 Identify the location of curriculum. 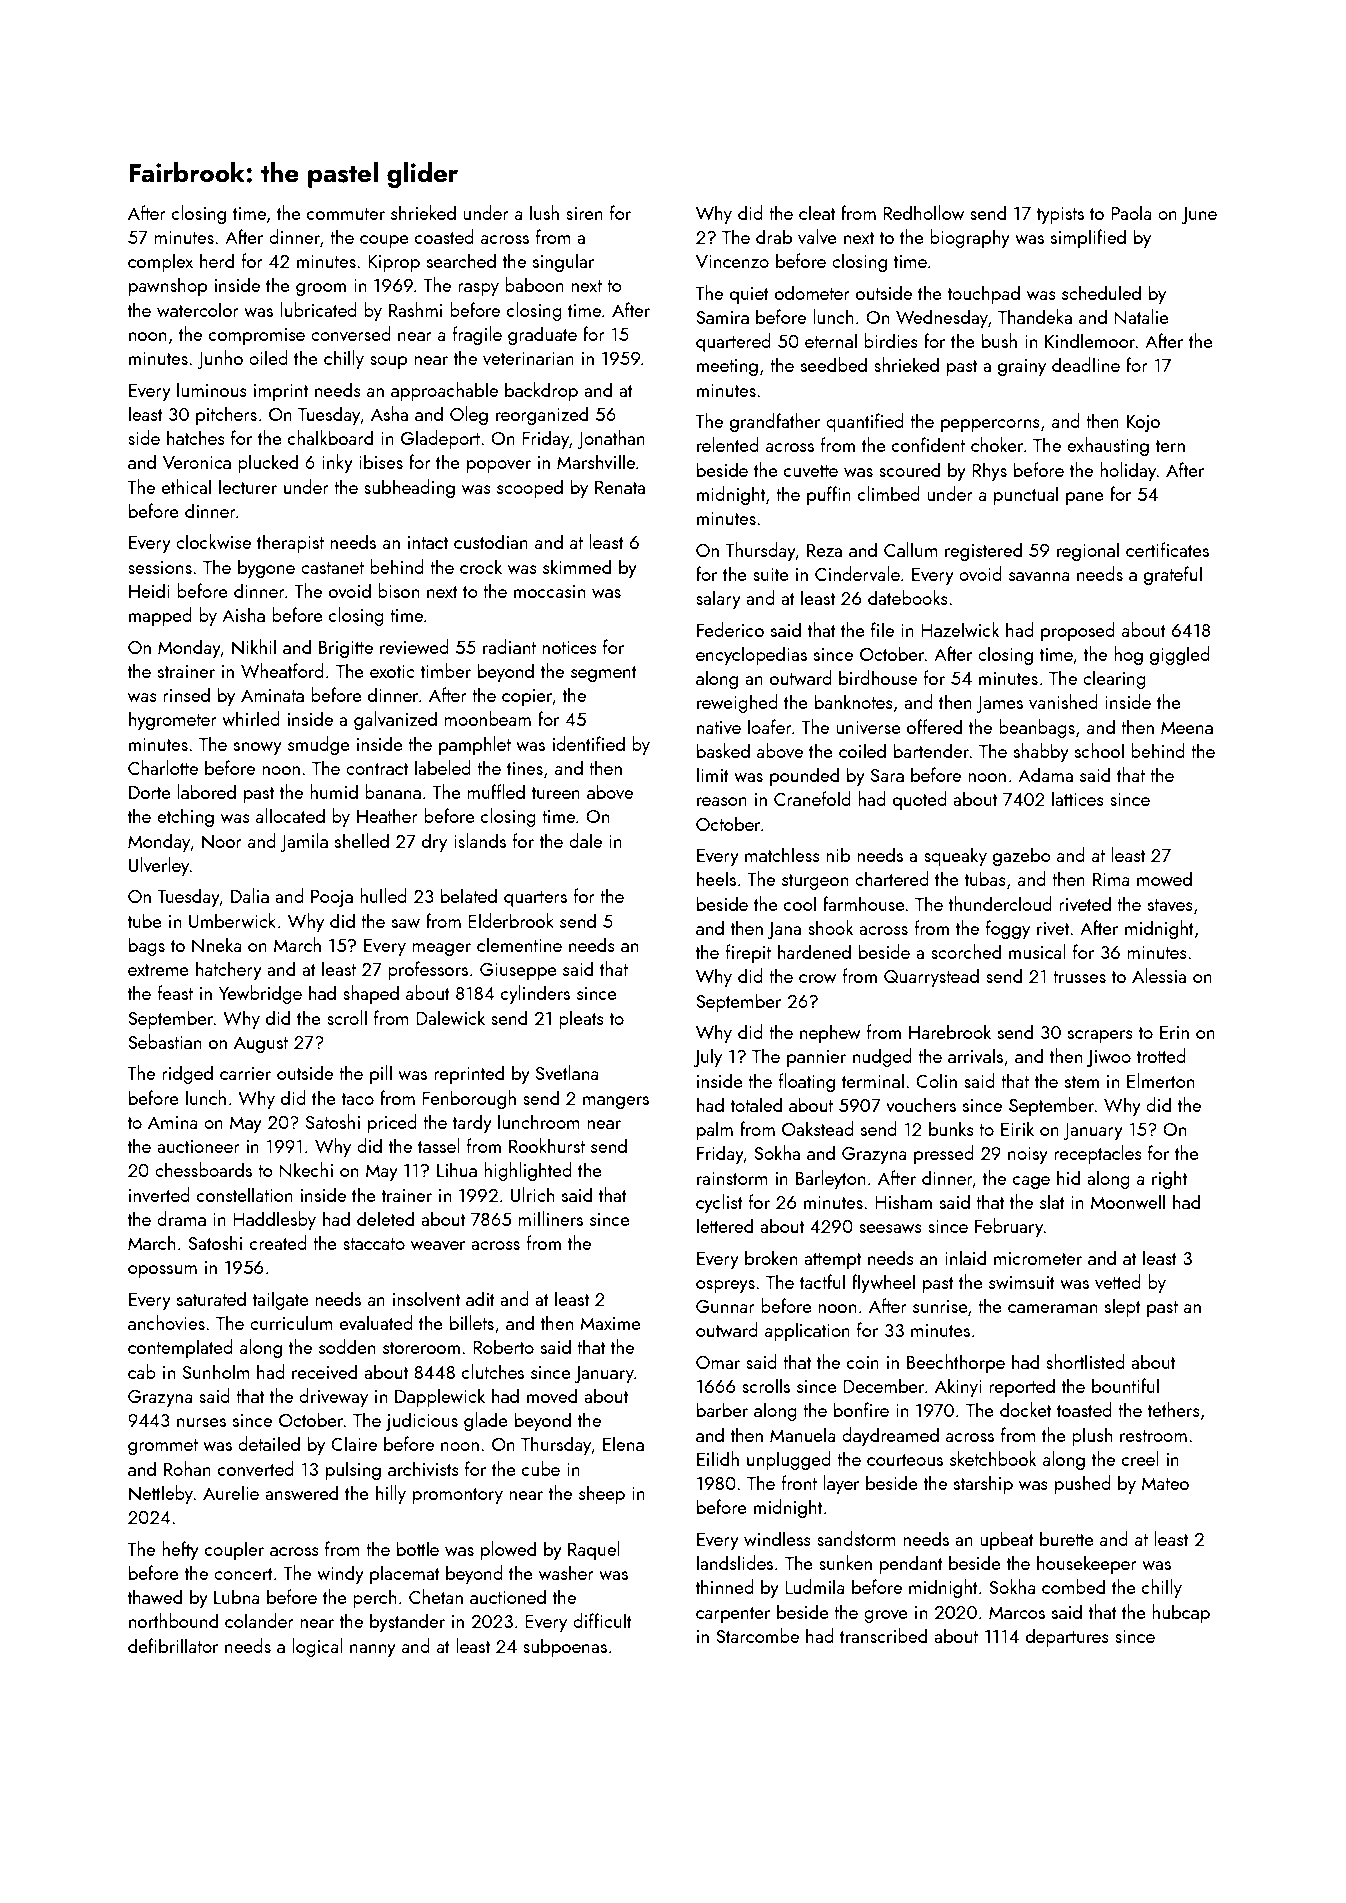
(291, 1322).
